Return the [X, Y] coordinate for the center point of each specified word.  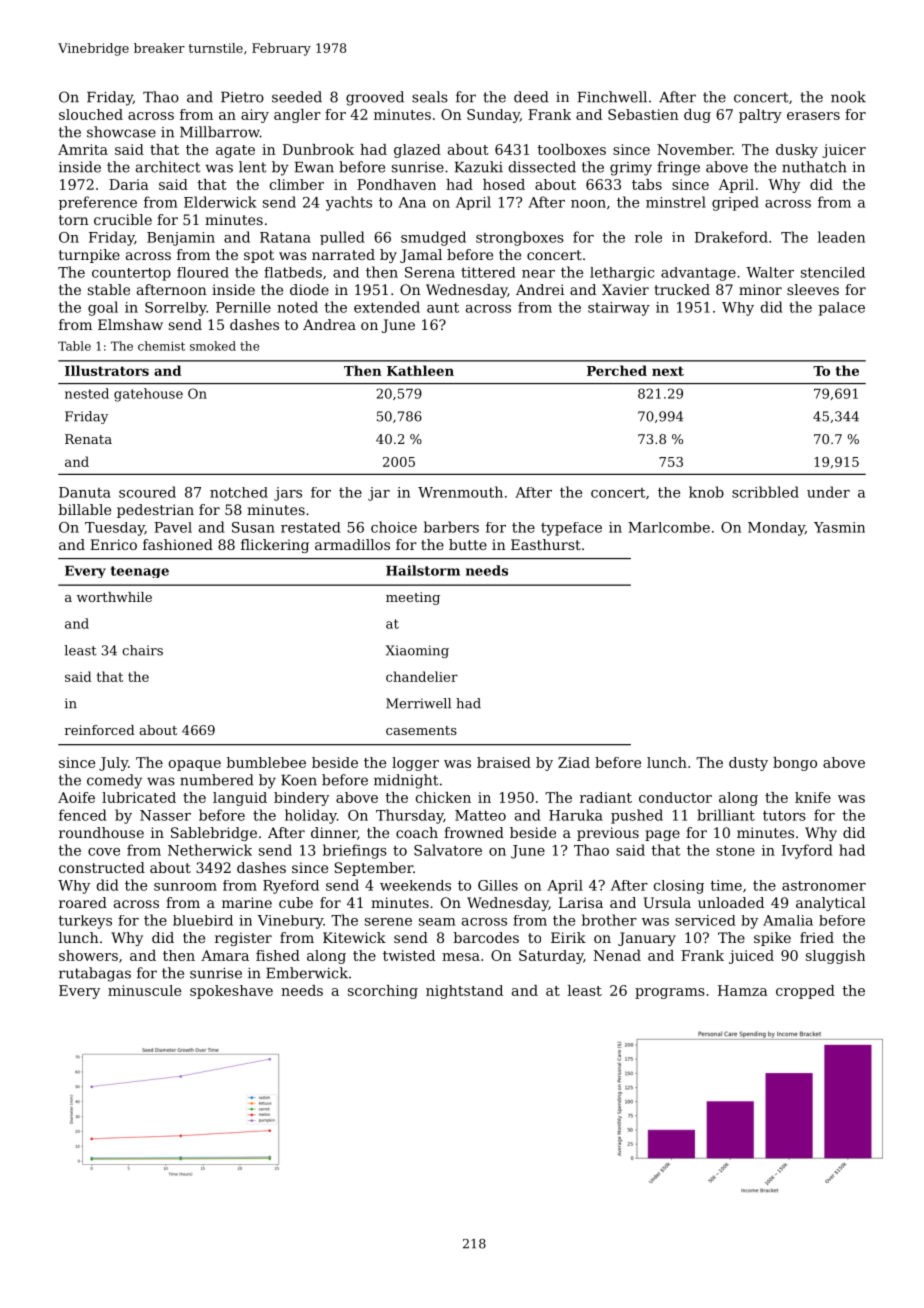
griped [735, 203]
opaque [195, 765]
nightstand [464, 992]
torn [74, 220]
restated [311, 527]
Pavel [173, 527]
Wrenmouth [460, 492]
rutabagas [95, 974]
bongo [795, 764]
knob [706, 492]
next [668, 371]
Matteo [480, 815]
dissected [542, 167]
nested [87, 393]
